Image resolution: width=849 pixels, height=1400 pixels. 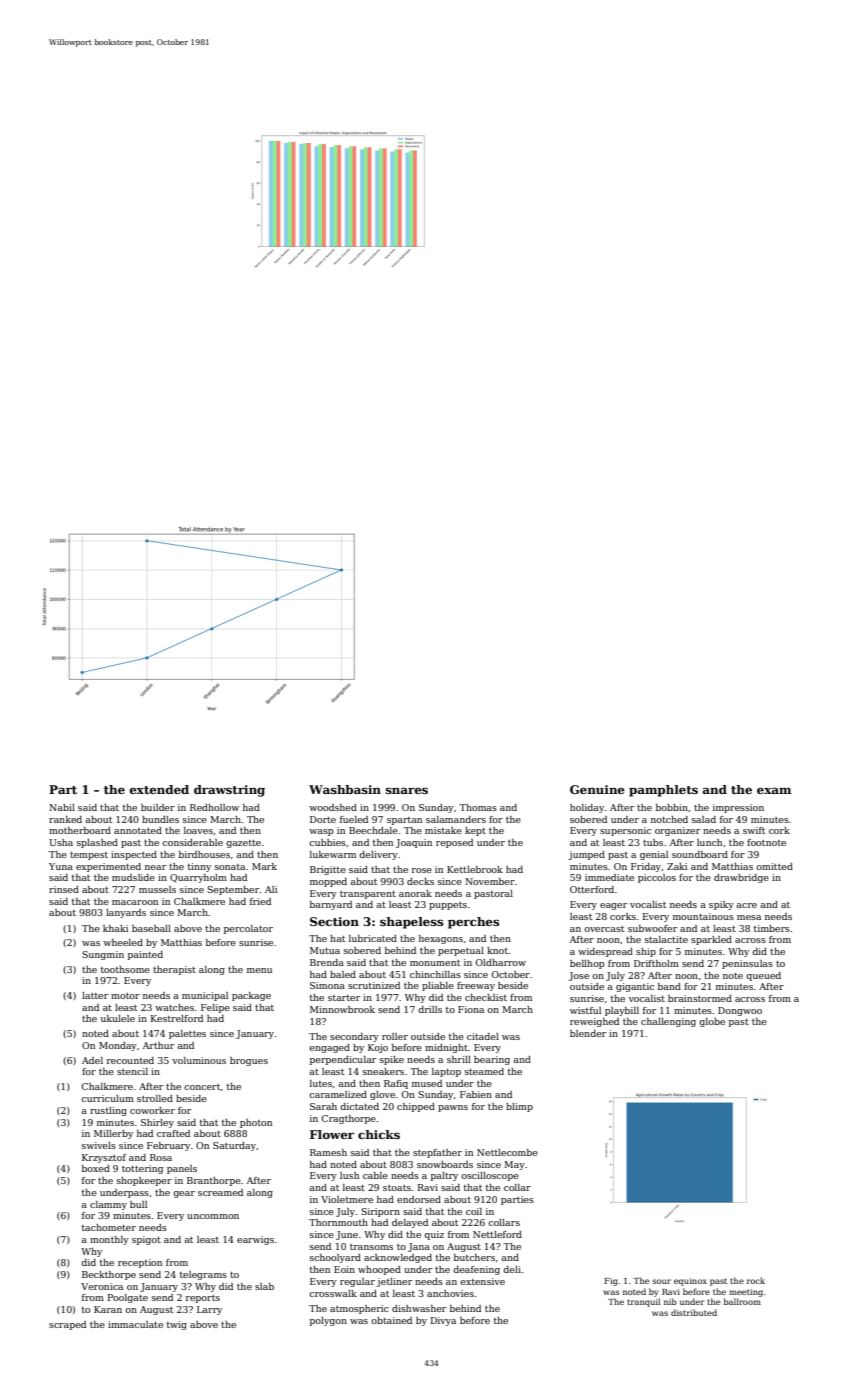 What do you see at coordinates (203, 1299) in the document?
I see `reports` at bounding box center [203, 1299].
